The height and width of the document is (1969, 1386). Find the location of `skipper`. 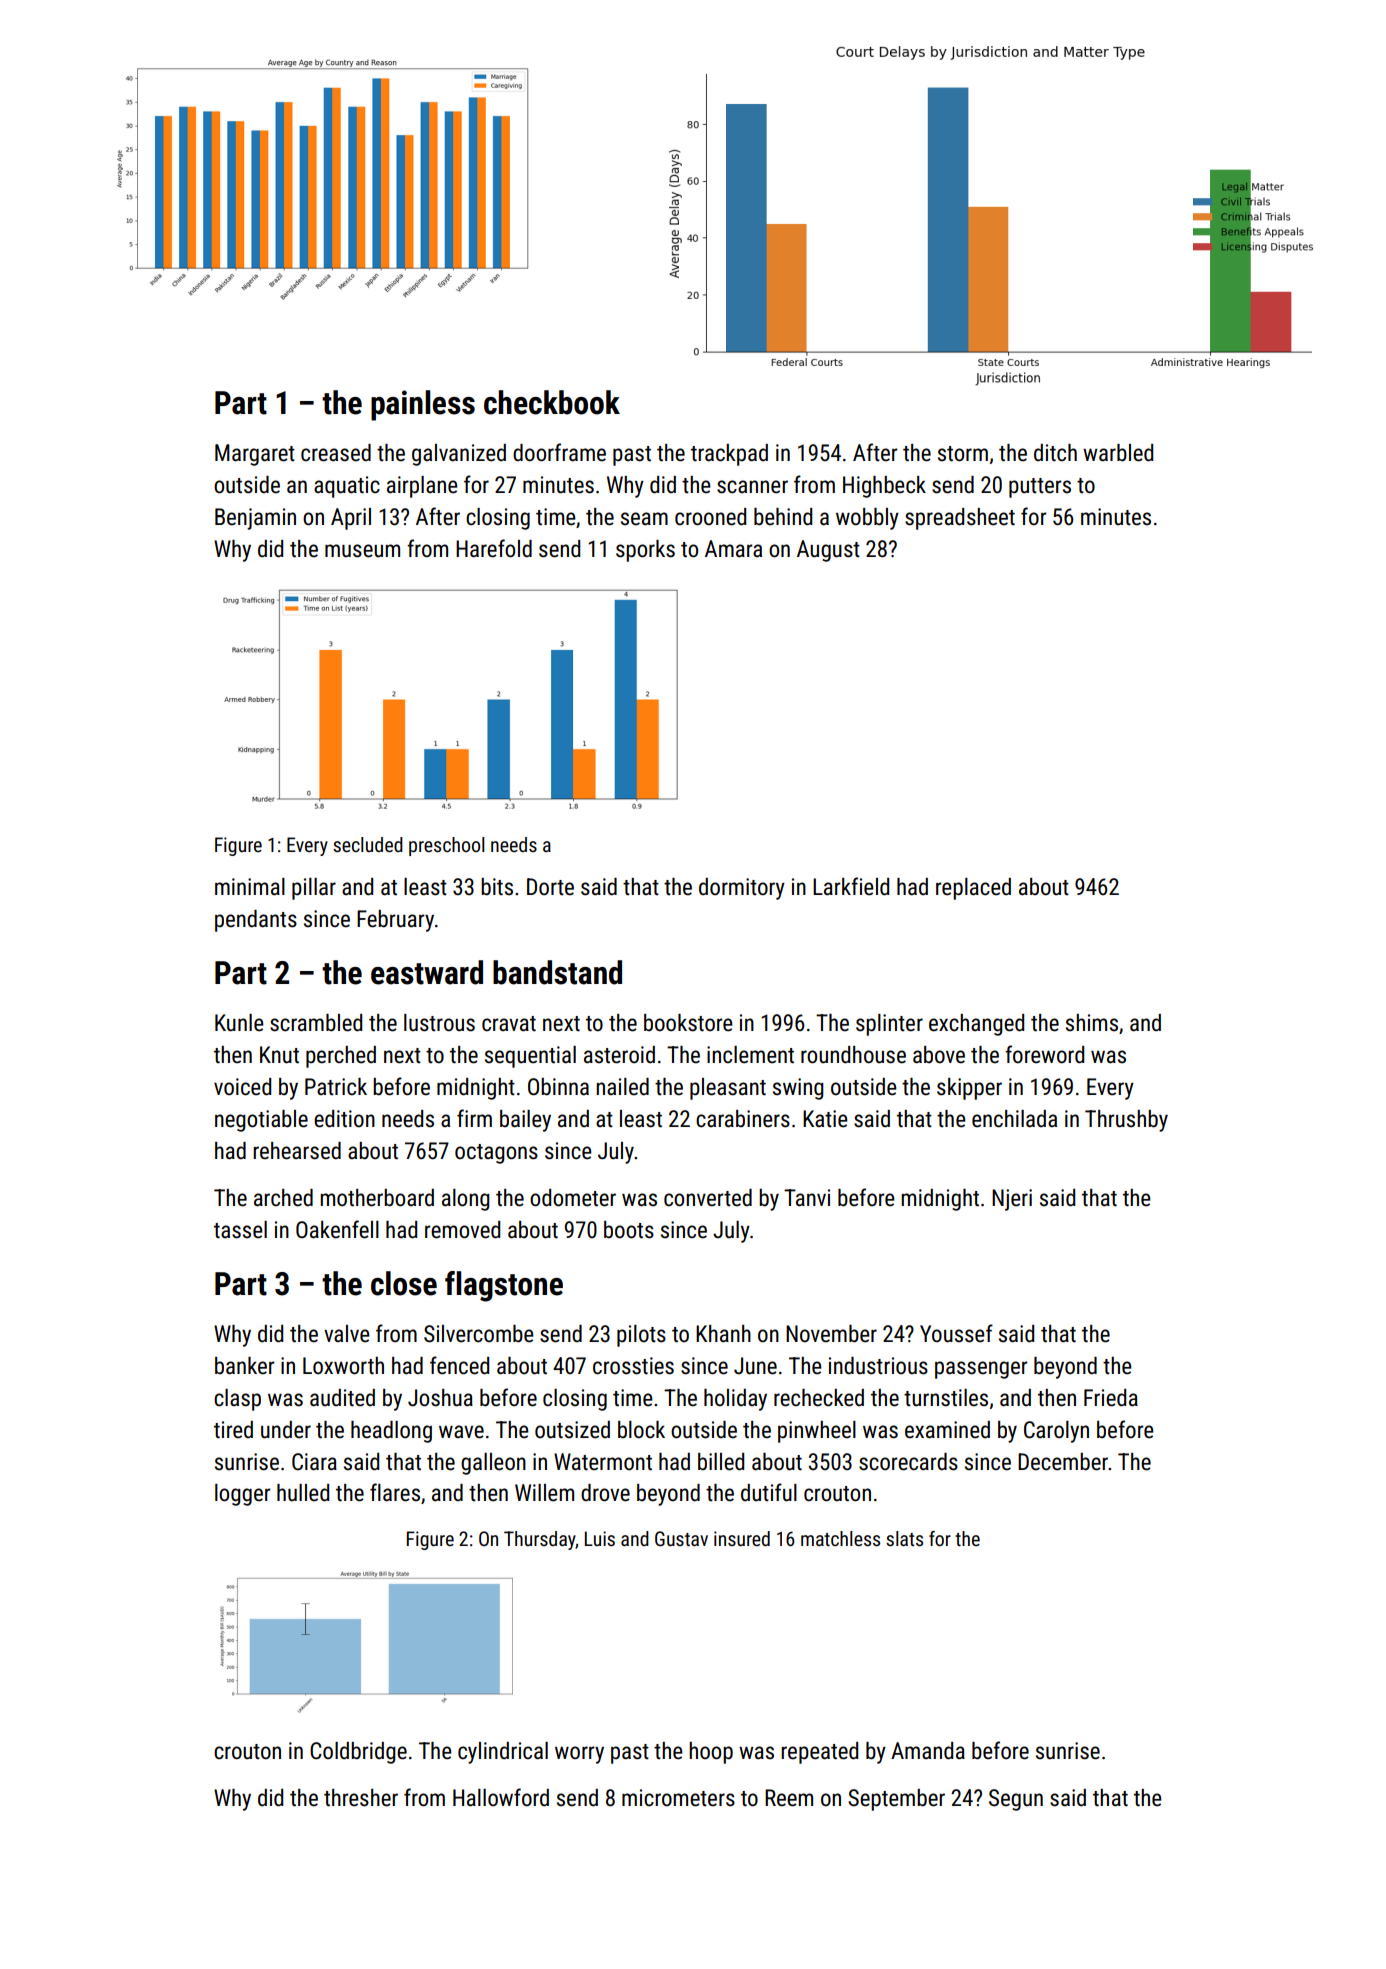

skipper is located at coordinates (969, 1089).
